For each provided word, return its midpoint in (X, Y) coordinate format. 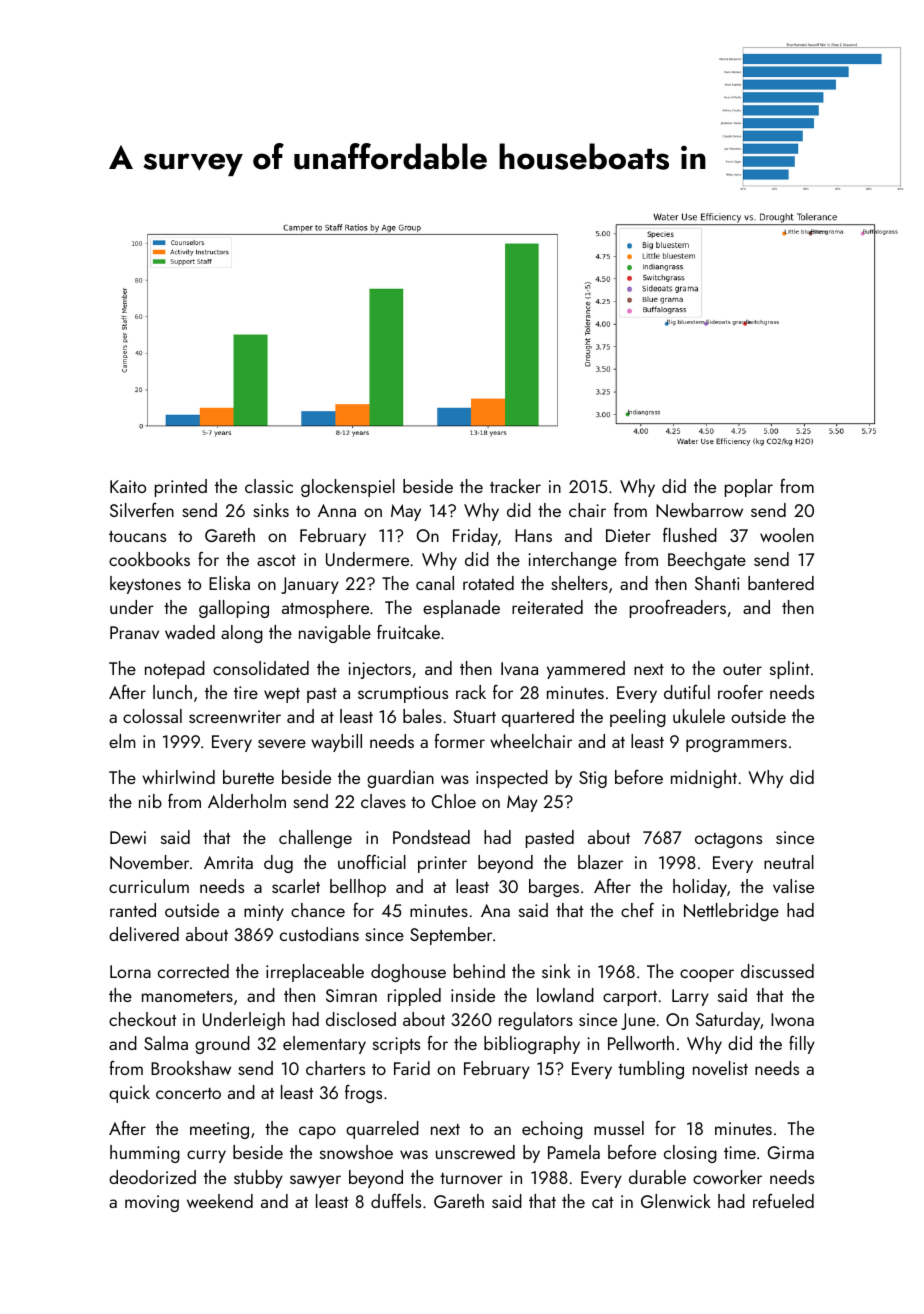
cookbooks (149, 559)
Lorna (130, 971)
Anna (337, 510)
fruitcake (408, 632)
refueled (783, 1201)
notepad (175, 670)
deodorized (152, 1177)
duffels (396, 1201)
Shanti (717, 583)
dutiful (687, 692)
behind (479, 971)
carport (630, 998)
